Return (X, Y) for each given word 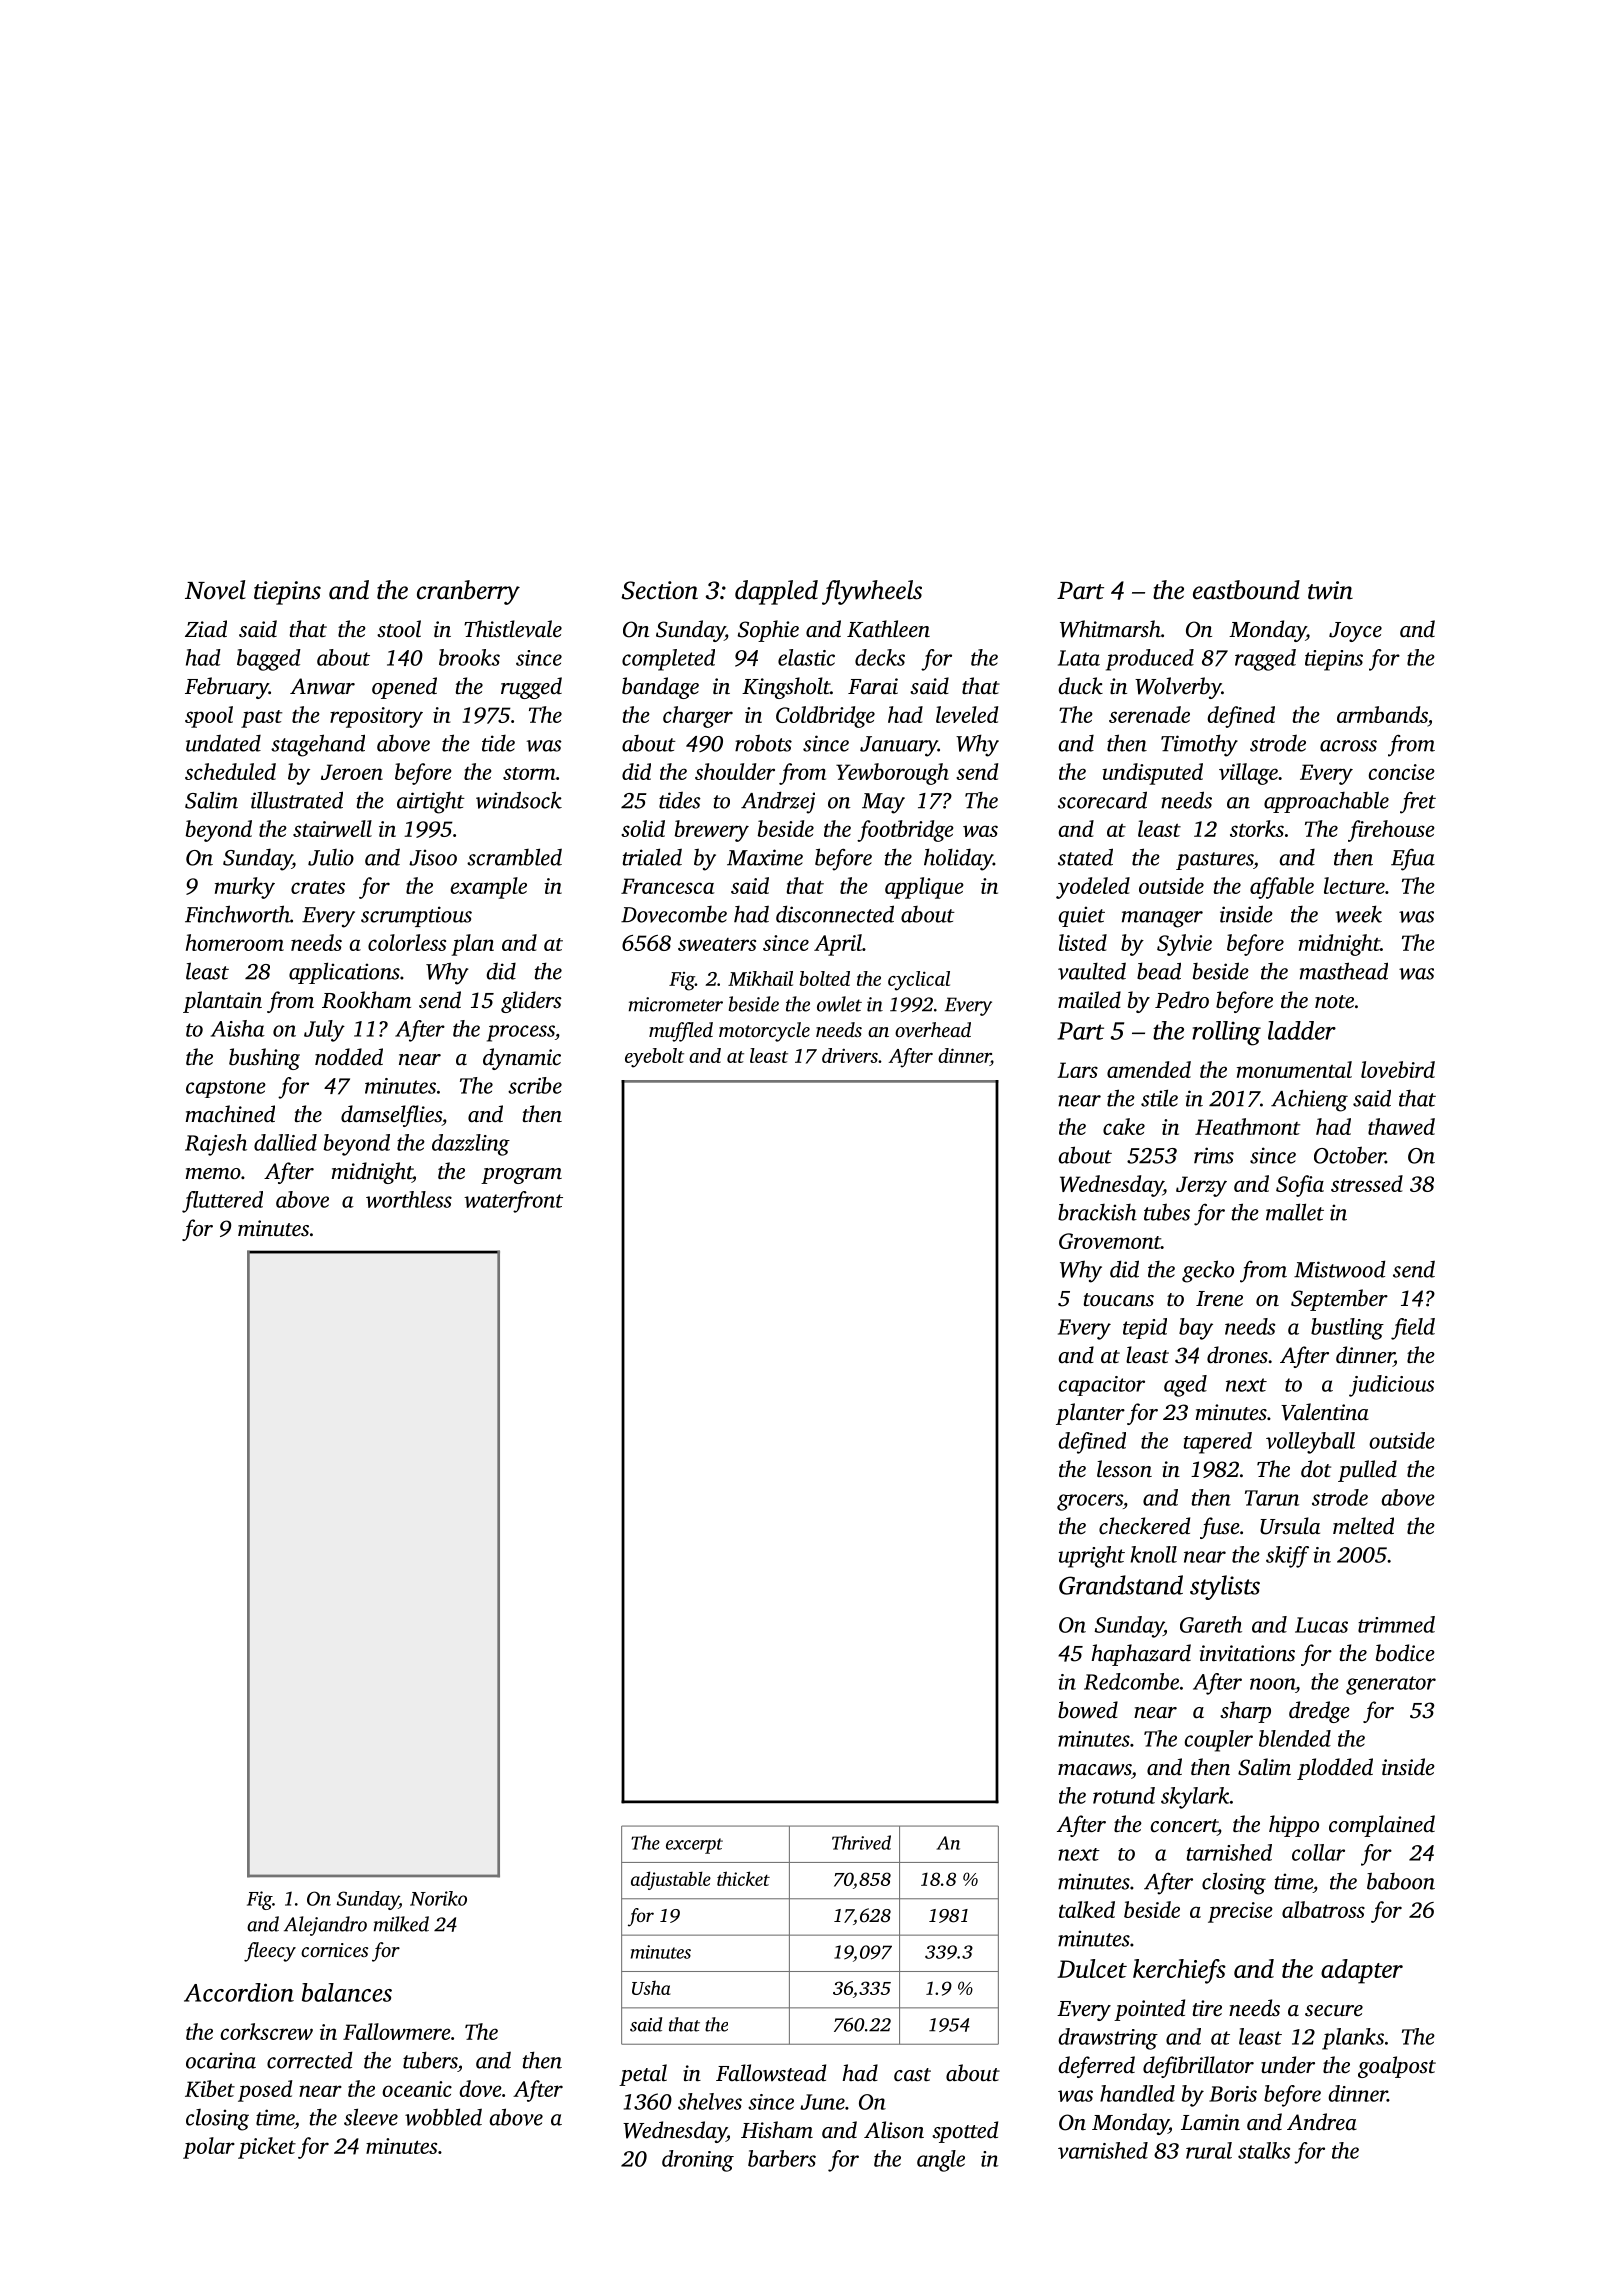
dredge (1319, 1712)
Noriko (438, 1898)
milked (401, 1924)
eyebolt (654, 1058)
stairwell (332, 828)
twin (1330, 590)
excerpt (694, 1846)
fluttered (222, 1202)
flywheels (872, 592)
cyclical (919, 981)
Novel (215, 590)
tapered (1218, 1443)
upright (1091, 1557)
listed (1083, 942)
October (1350, 1155)
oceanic (417, 2089)
